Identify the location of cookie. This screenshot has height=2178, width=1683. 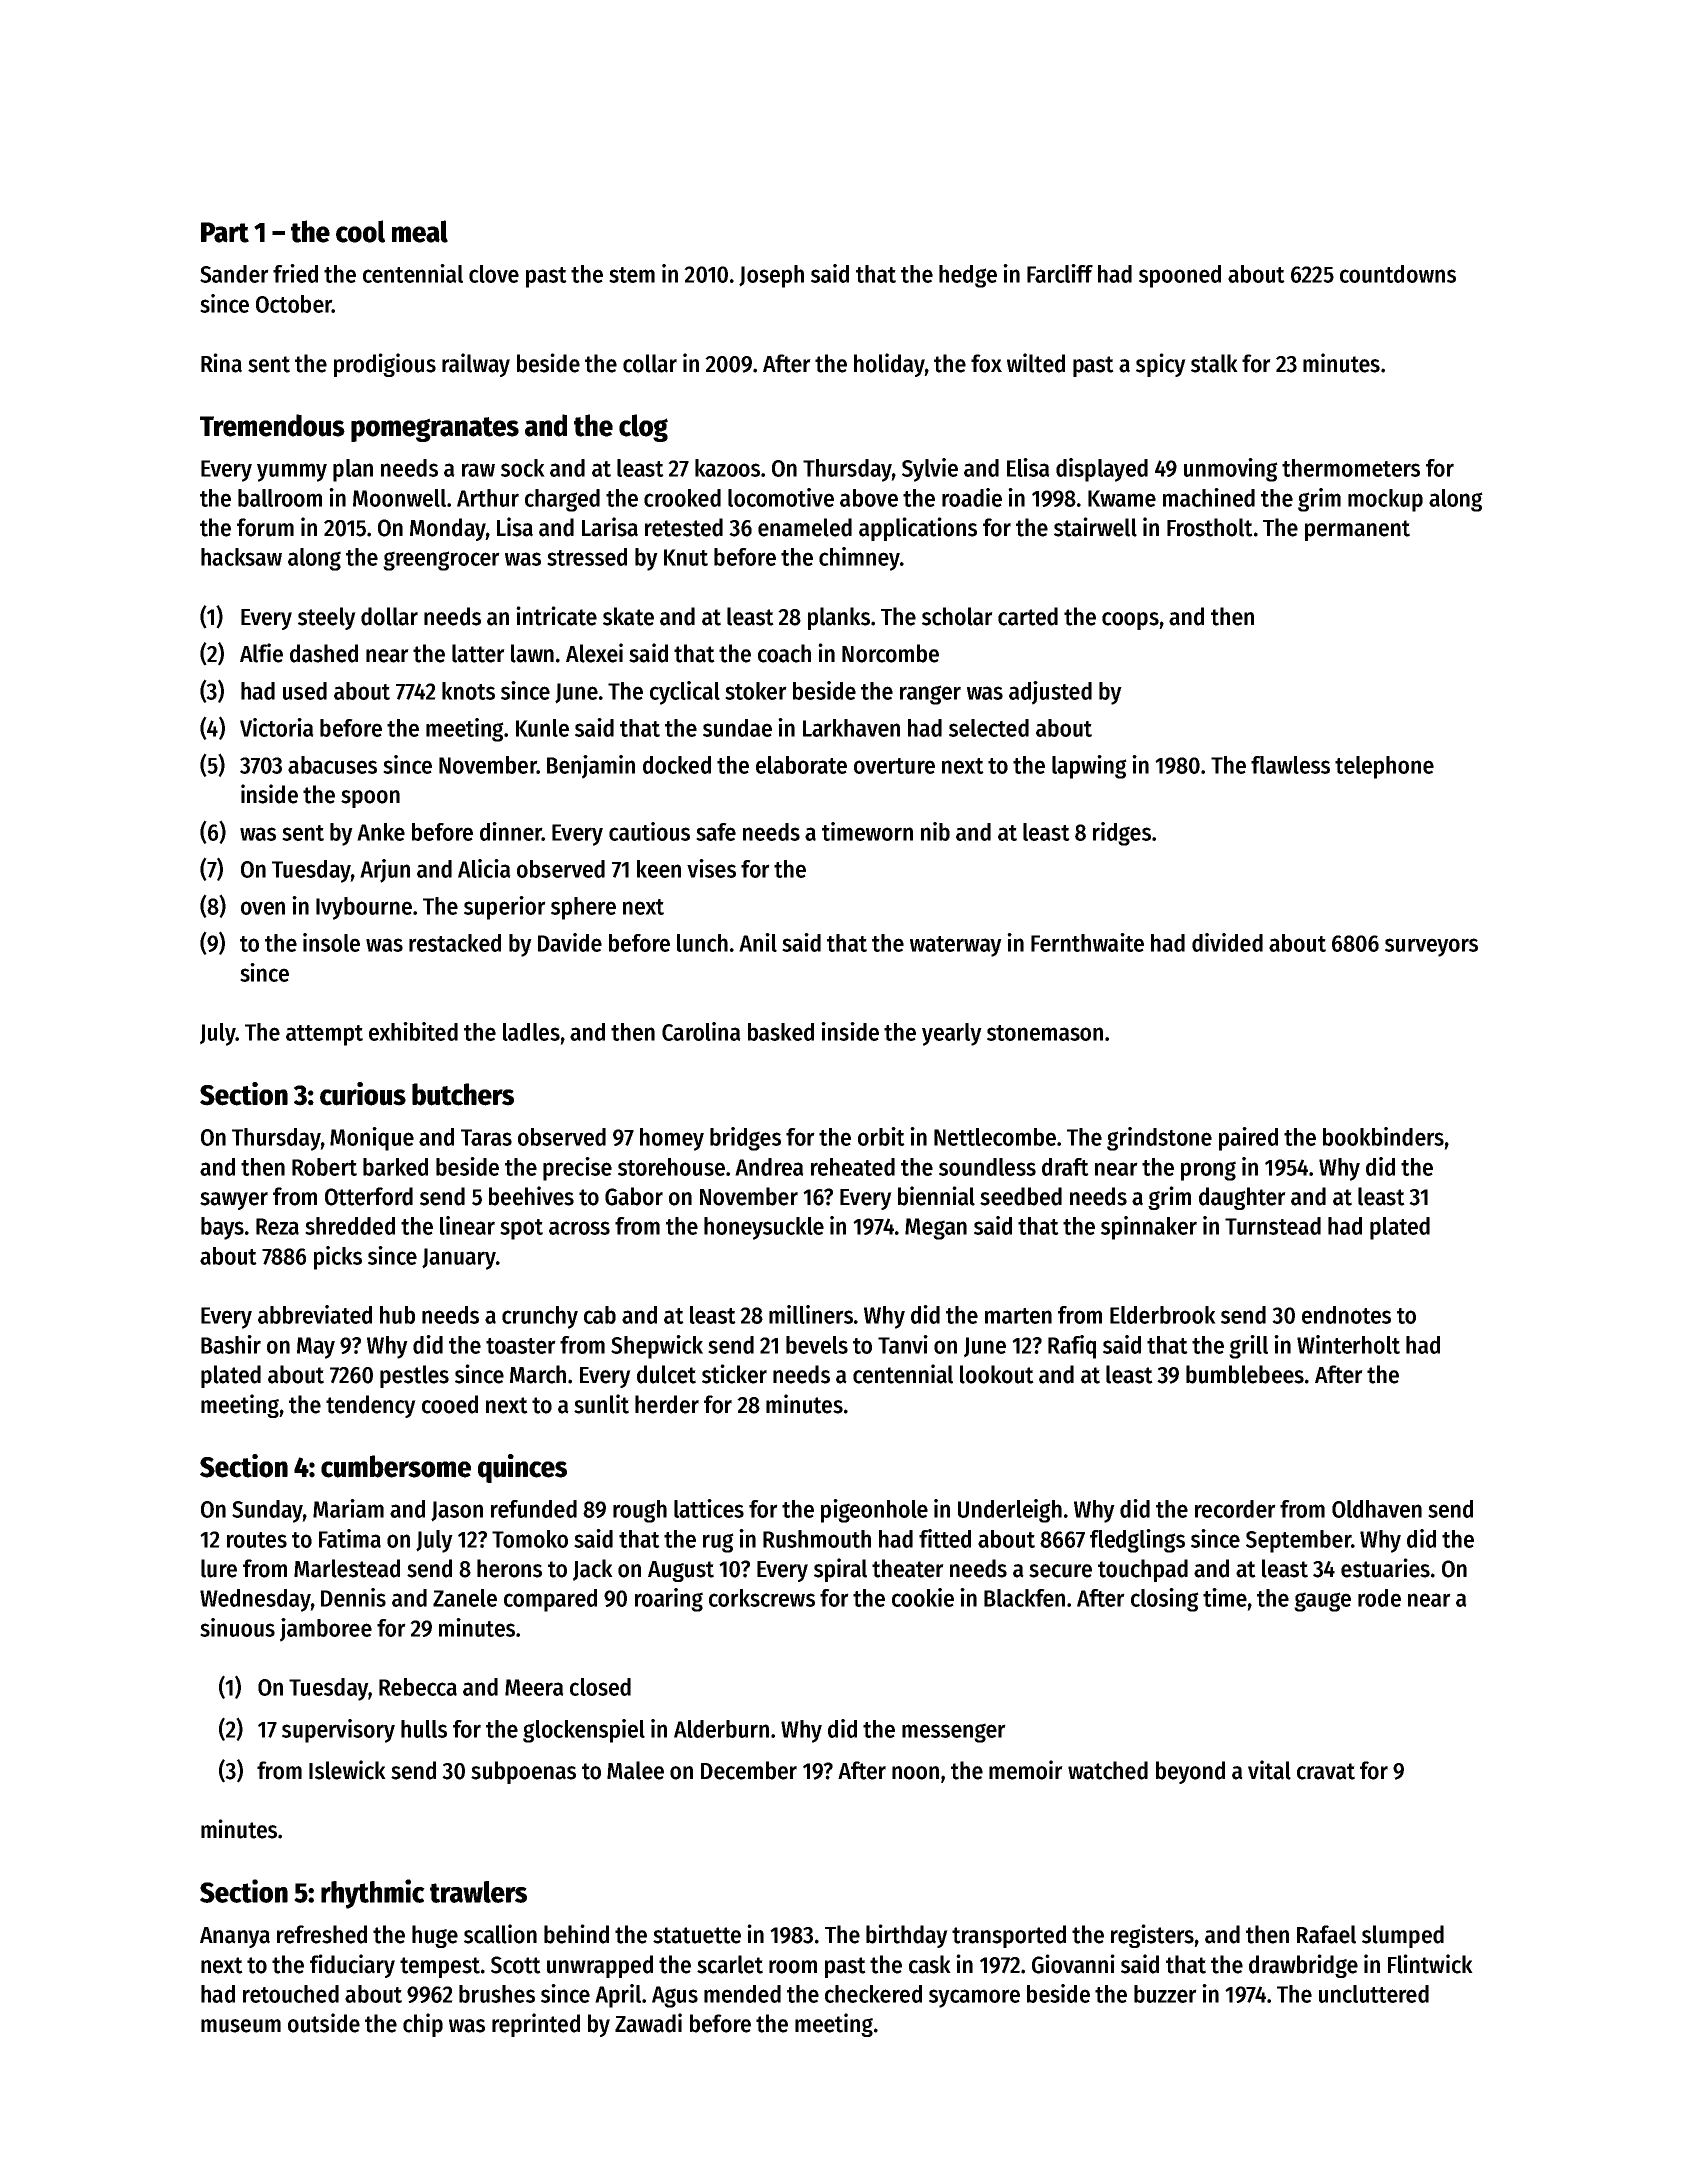
(923, 1597).
